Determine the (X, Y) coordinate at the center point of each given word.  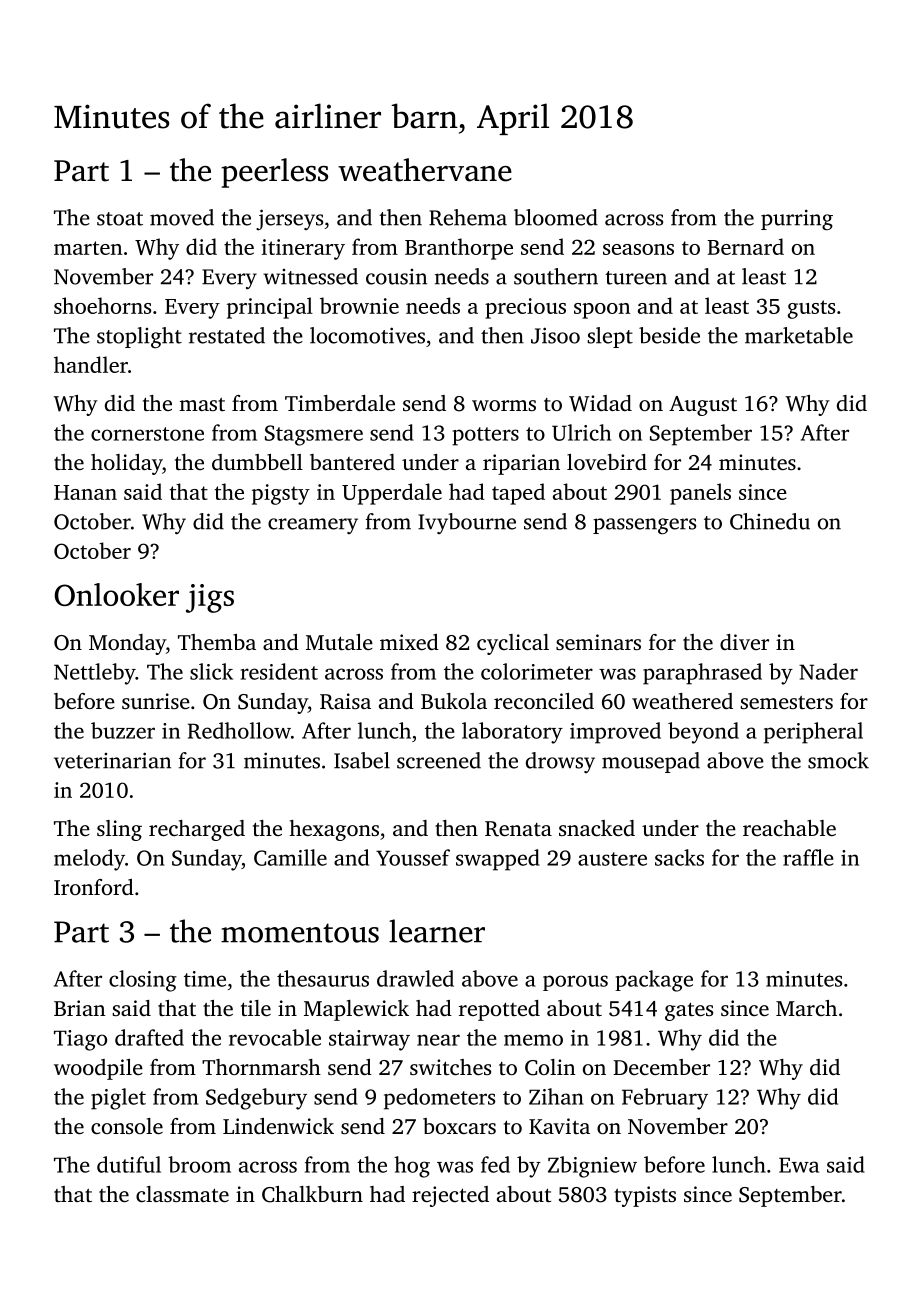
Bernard (745, 246)
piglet (118, 1099)
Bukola (454, 701)
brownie (359, 305)
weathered (682, 701)
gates (689, 1011)
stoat (120, 219)
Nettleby (95, 674)
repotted (499, 1010)
